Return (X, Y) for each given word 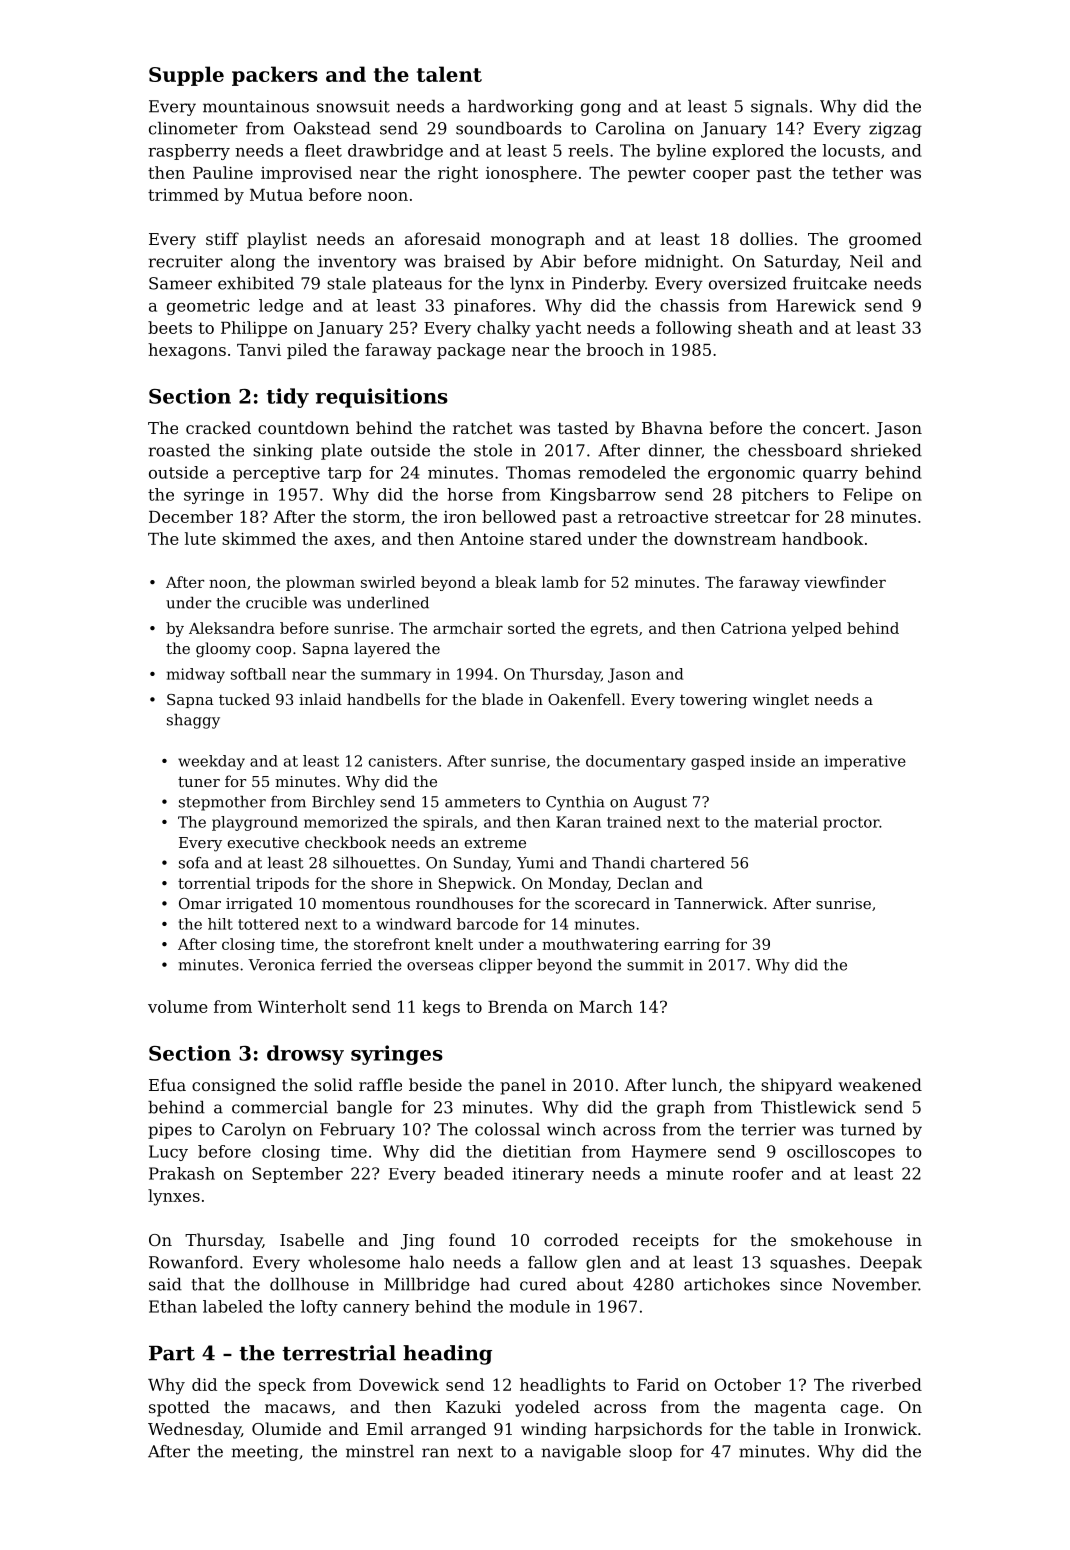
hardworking (520, 108)
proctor (851, 824)
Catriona (754, 628)
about (600, 1284)
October (747, 1384)
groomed (885, 240)
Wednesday (194, 1430)
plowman (320, 583)
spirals (448, 823)
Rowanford (193, 1262)
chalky (504, 329)
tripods (282, 884)
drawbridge (395, 152)
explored (748, 152)
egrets (614, 630)
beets (170, 327)
